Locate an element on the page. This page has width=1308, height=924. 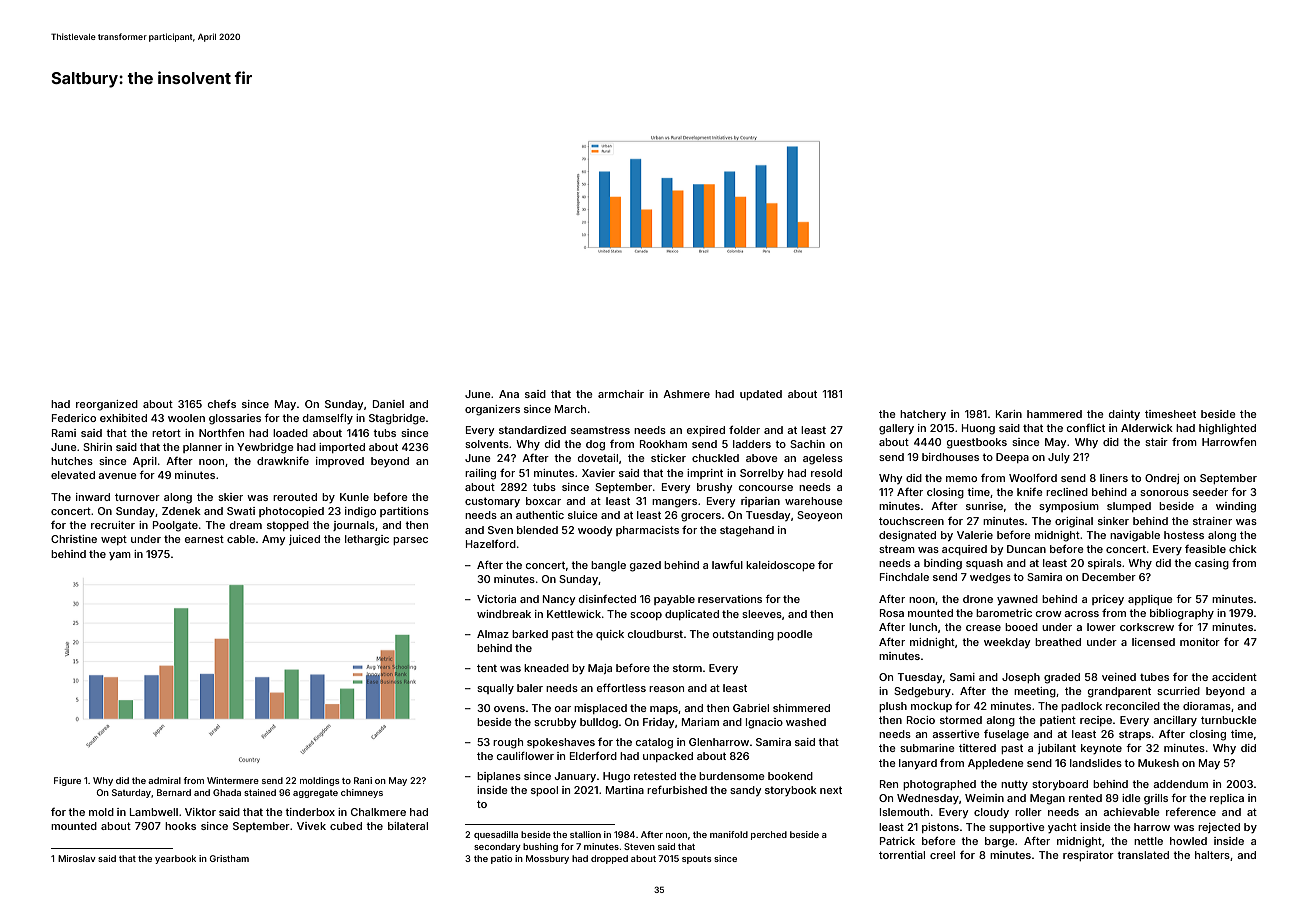
dainty is located at coordinates (1124, 415).
